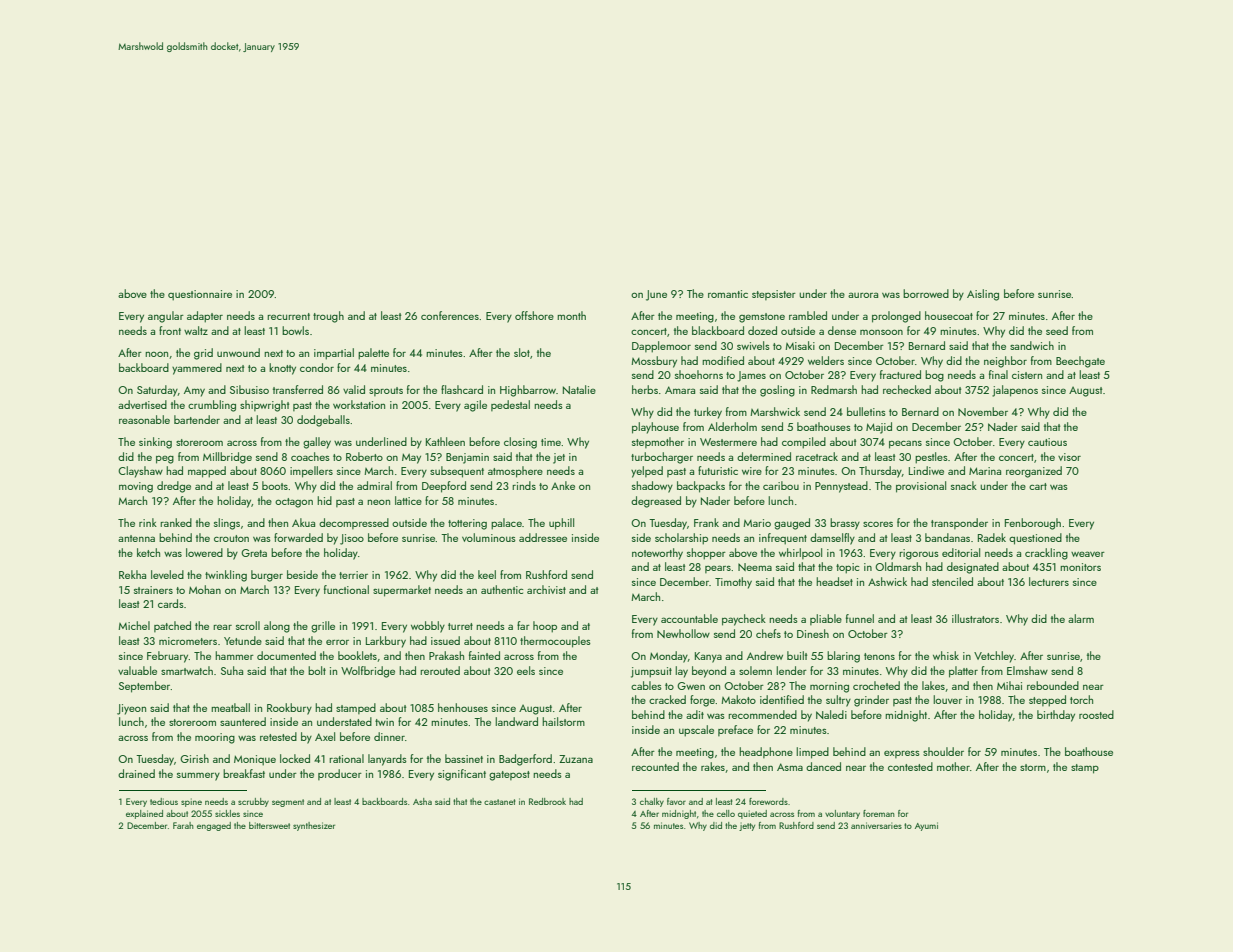  What do you see at coordinates (1056, 716) in the screenshot?
I see `birthday` at bounding box center [1056, 716].
